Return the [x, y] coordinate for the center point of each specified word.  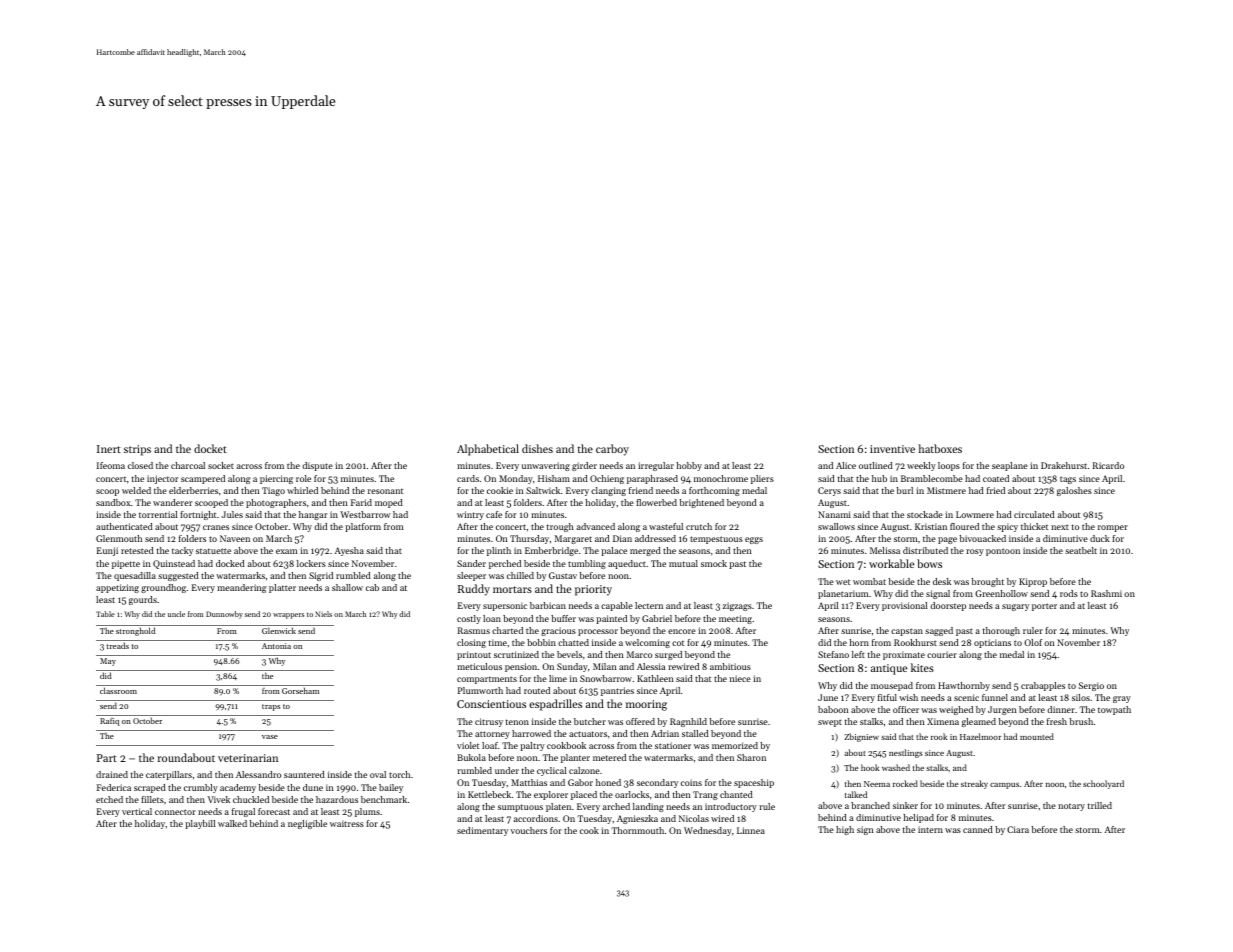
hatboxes [940, 448]
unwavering [546, 466]
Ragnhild [688, 722]
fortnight [198, 515]
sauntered [304, 774]
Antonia [276, 646]
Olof [1033, 642]
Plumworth [480, 690]
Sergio [1091, 686]
